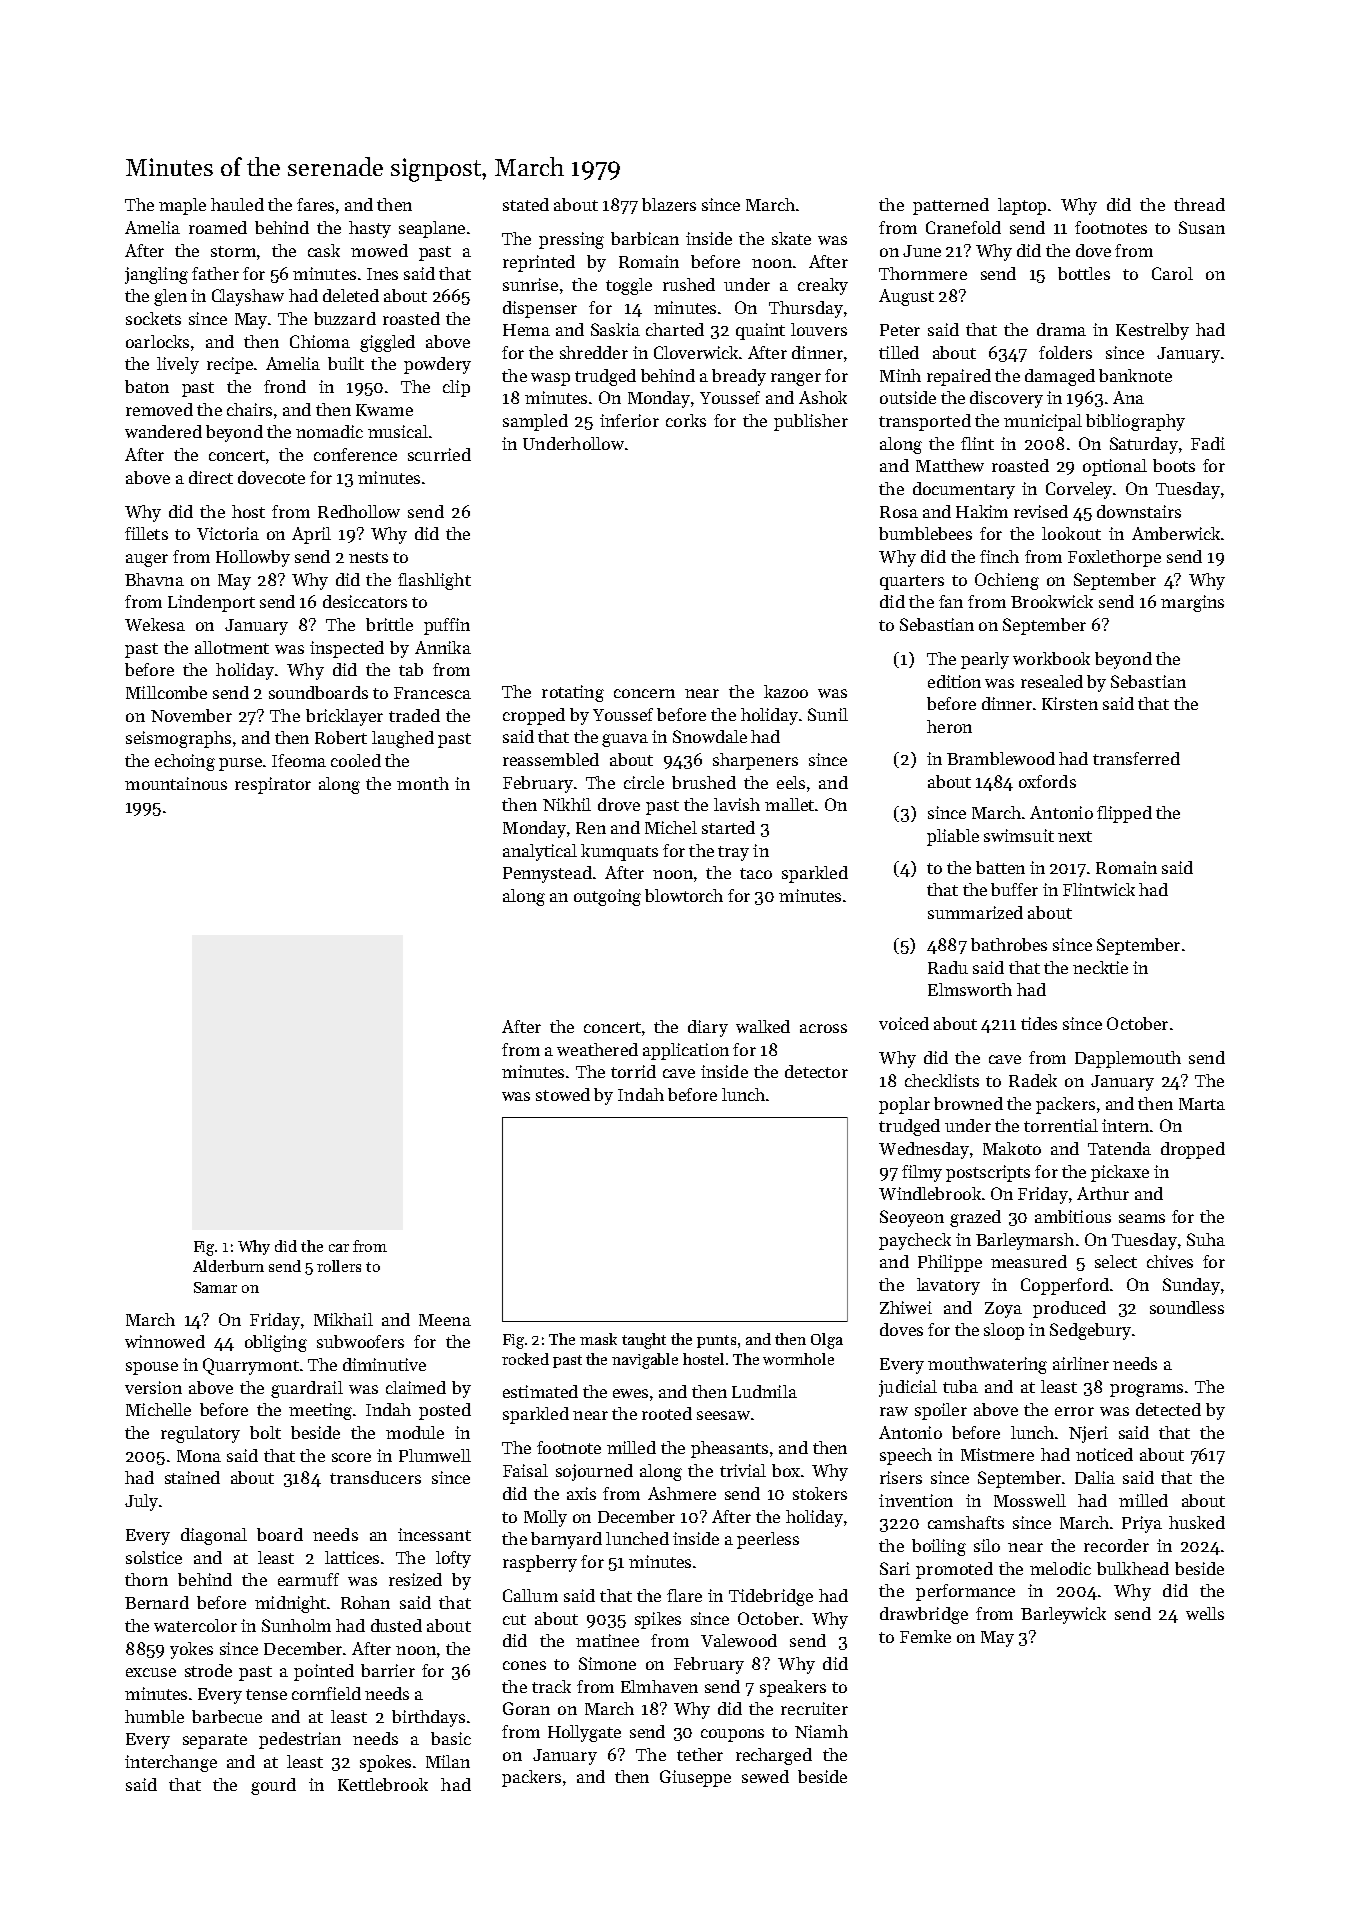 This screenshot has height=1910, width=1350. I want to click on Marta, so click(1202, 1104).
